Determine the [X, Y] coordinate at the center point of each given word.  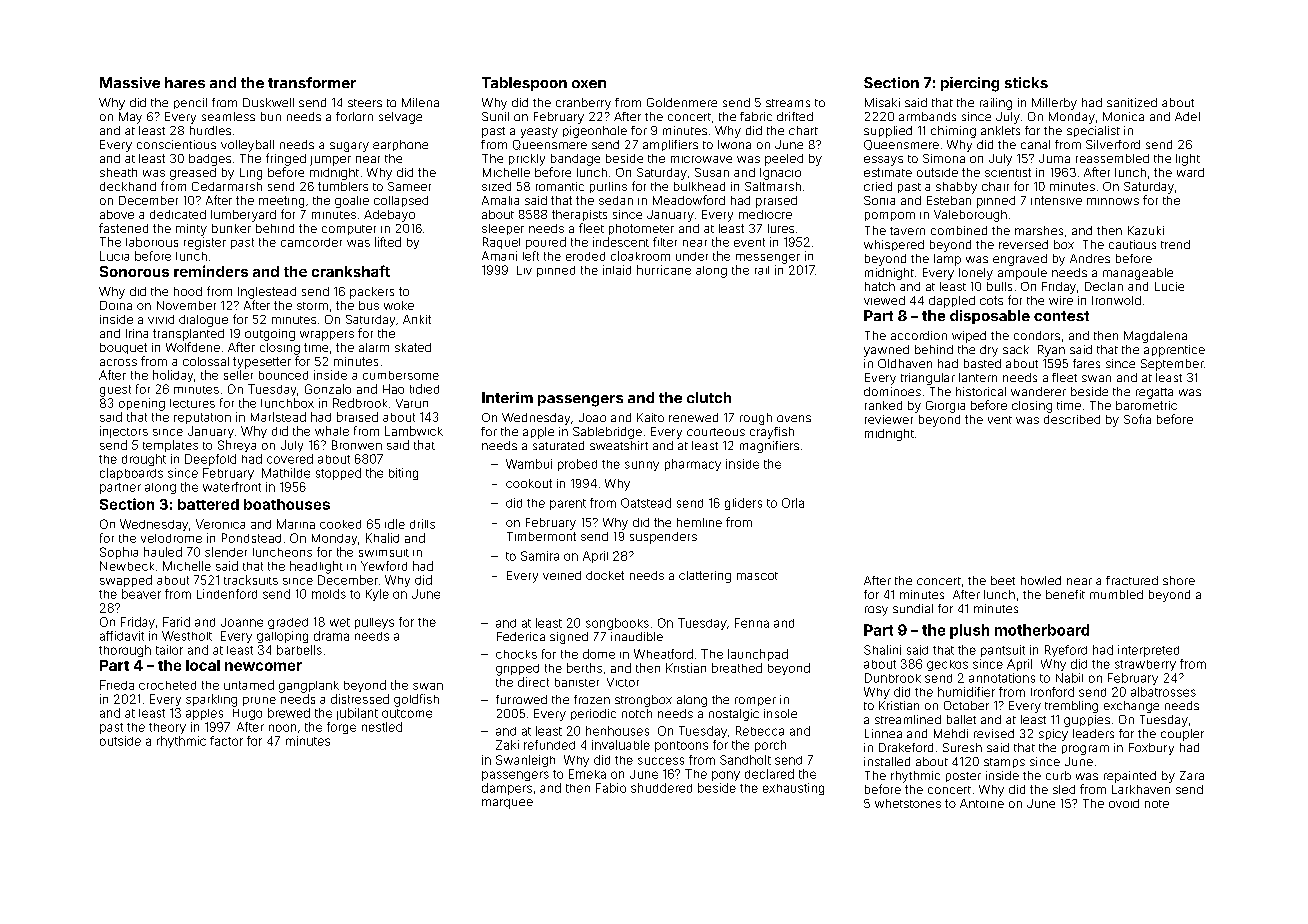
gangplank [309, 687]
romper [755, 701]
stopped [338, 474]
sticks [1026, 82]
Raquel [501, 243]
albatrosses [1163, 692]
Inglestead [267, 293]
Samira [540, 556]
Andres [1090, 258]
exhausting [793, 789]
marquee [507, 804]
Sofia [1137, 419]
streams [788, 103]
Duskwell [268, 102]
